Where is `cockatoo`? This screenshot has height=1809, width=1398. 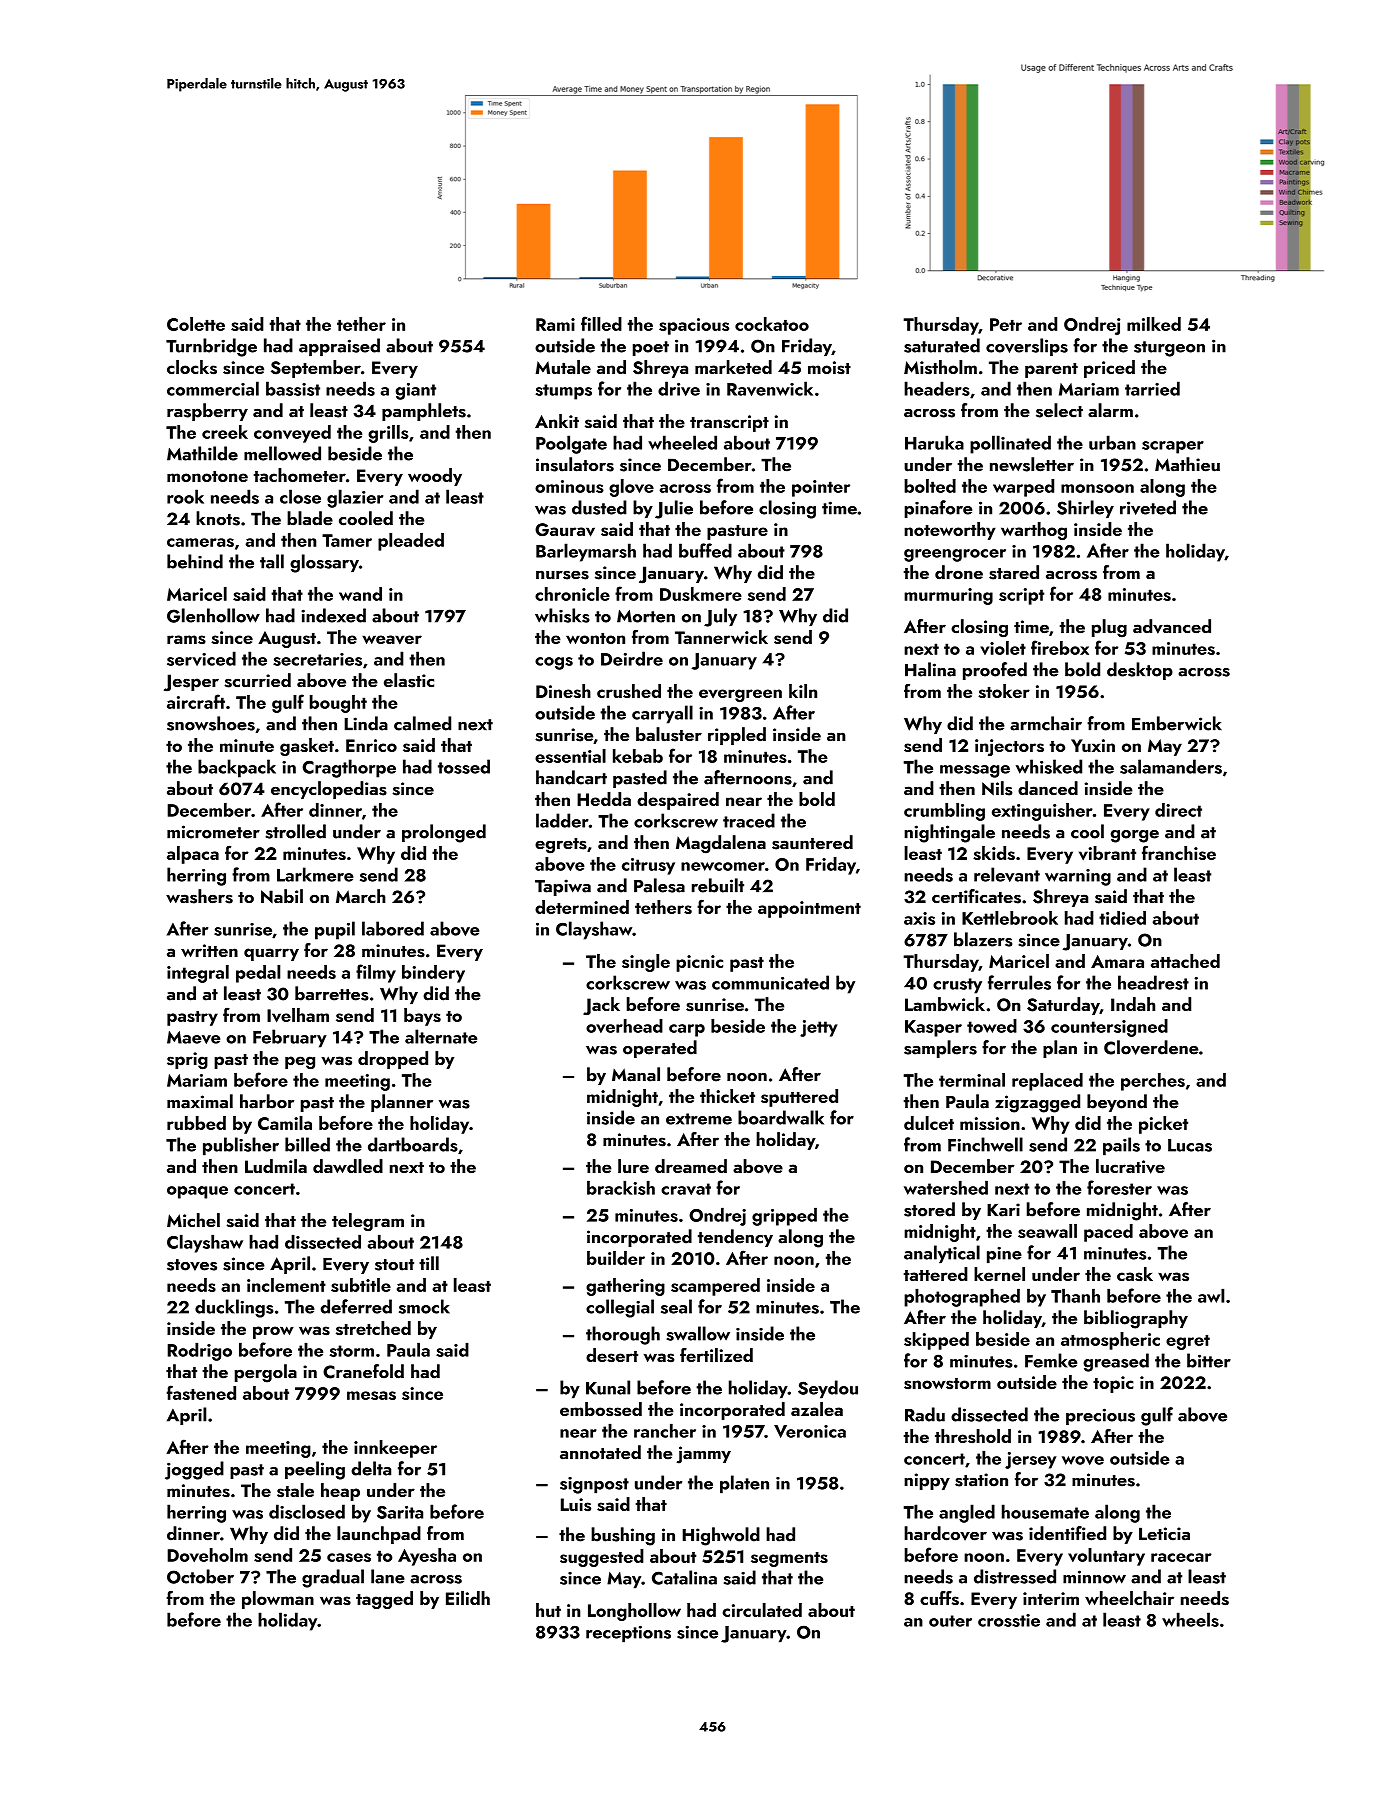 cockatoo is located at coordinates (772, 324).
